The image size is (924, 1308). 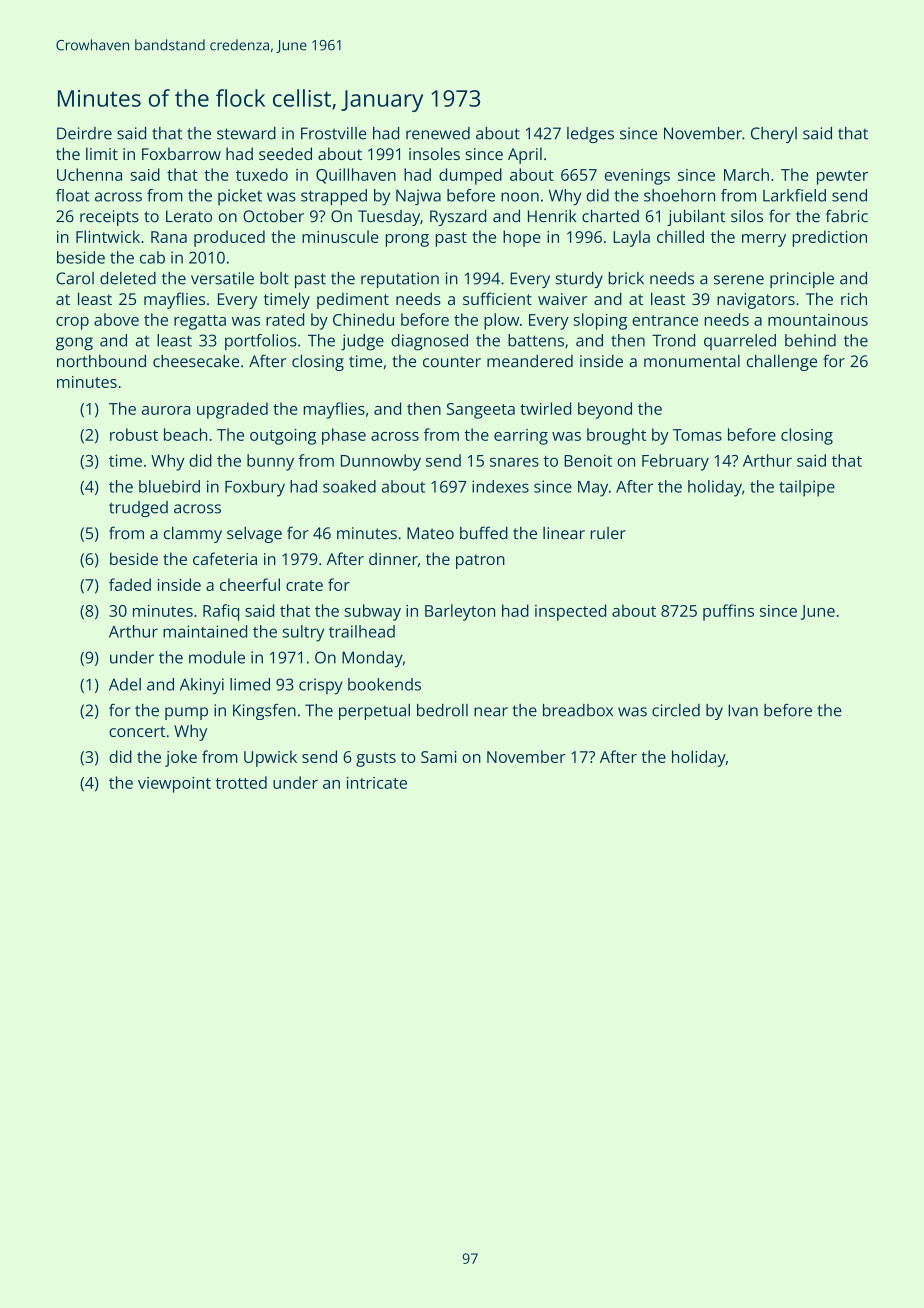 I want to click on prediction, so click(x=830, y=238).
